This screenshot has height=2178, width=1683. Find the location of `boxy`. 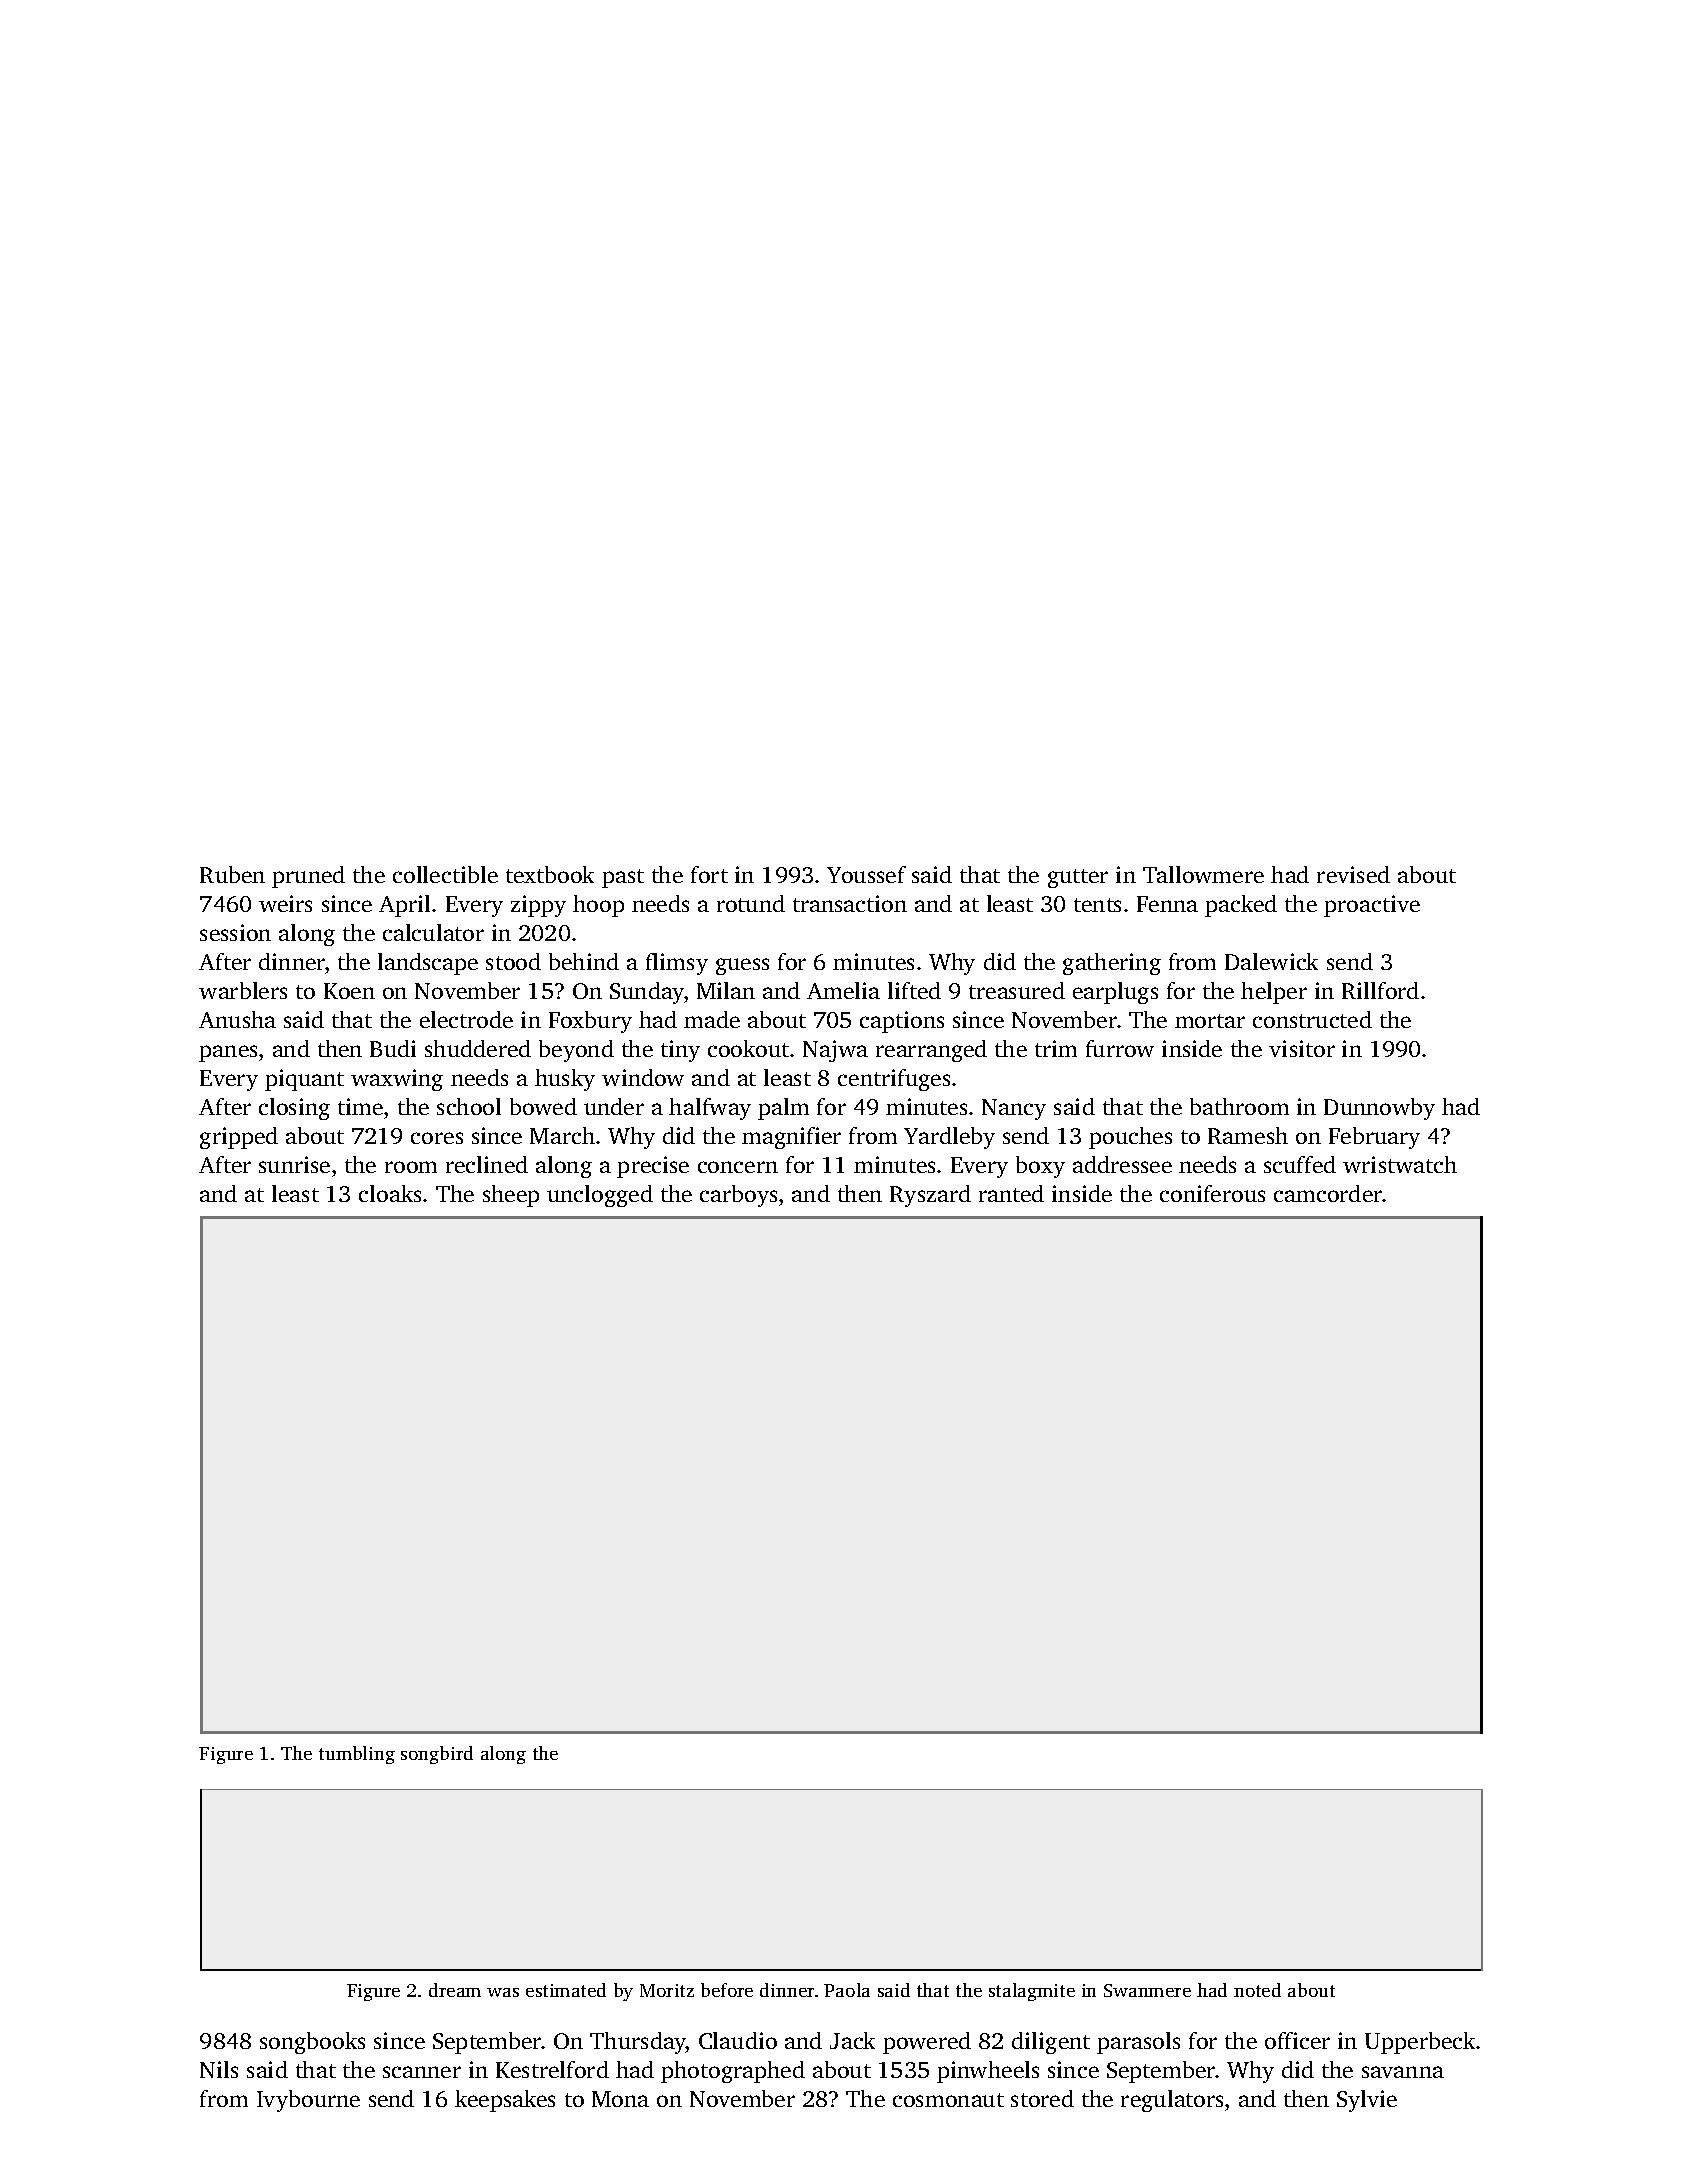

boxy is located at coordinates (1040, 1167).
